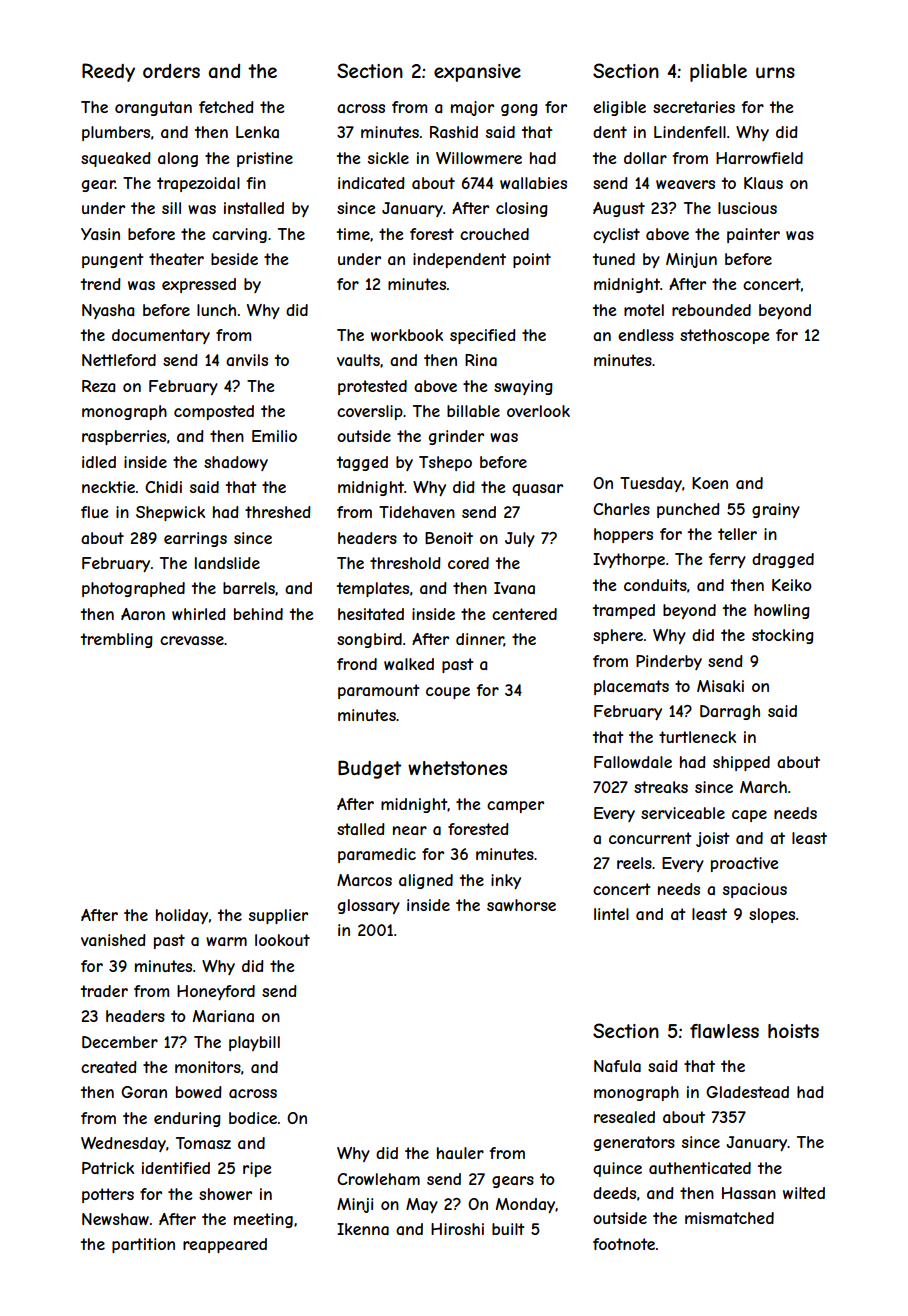 The height and width of the image is (1316, 908). Describe the element at coordinates (477, 73) in the image. I see `expansive` at that location.
